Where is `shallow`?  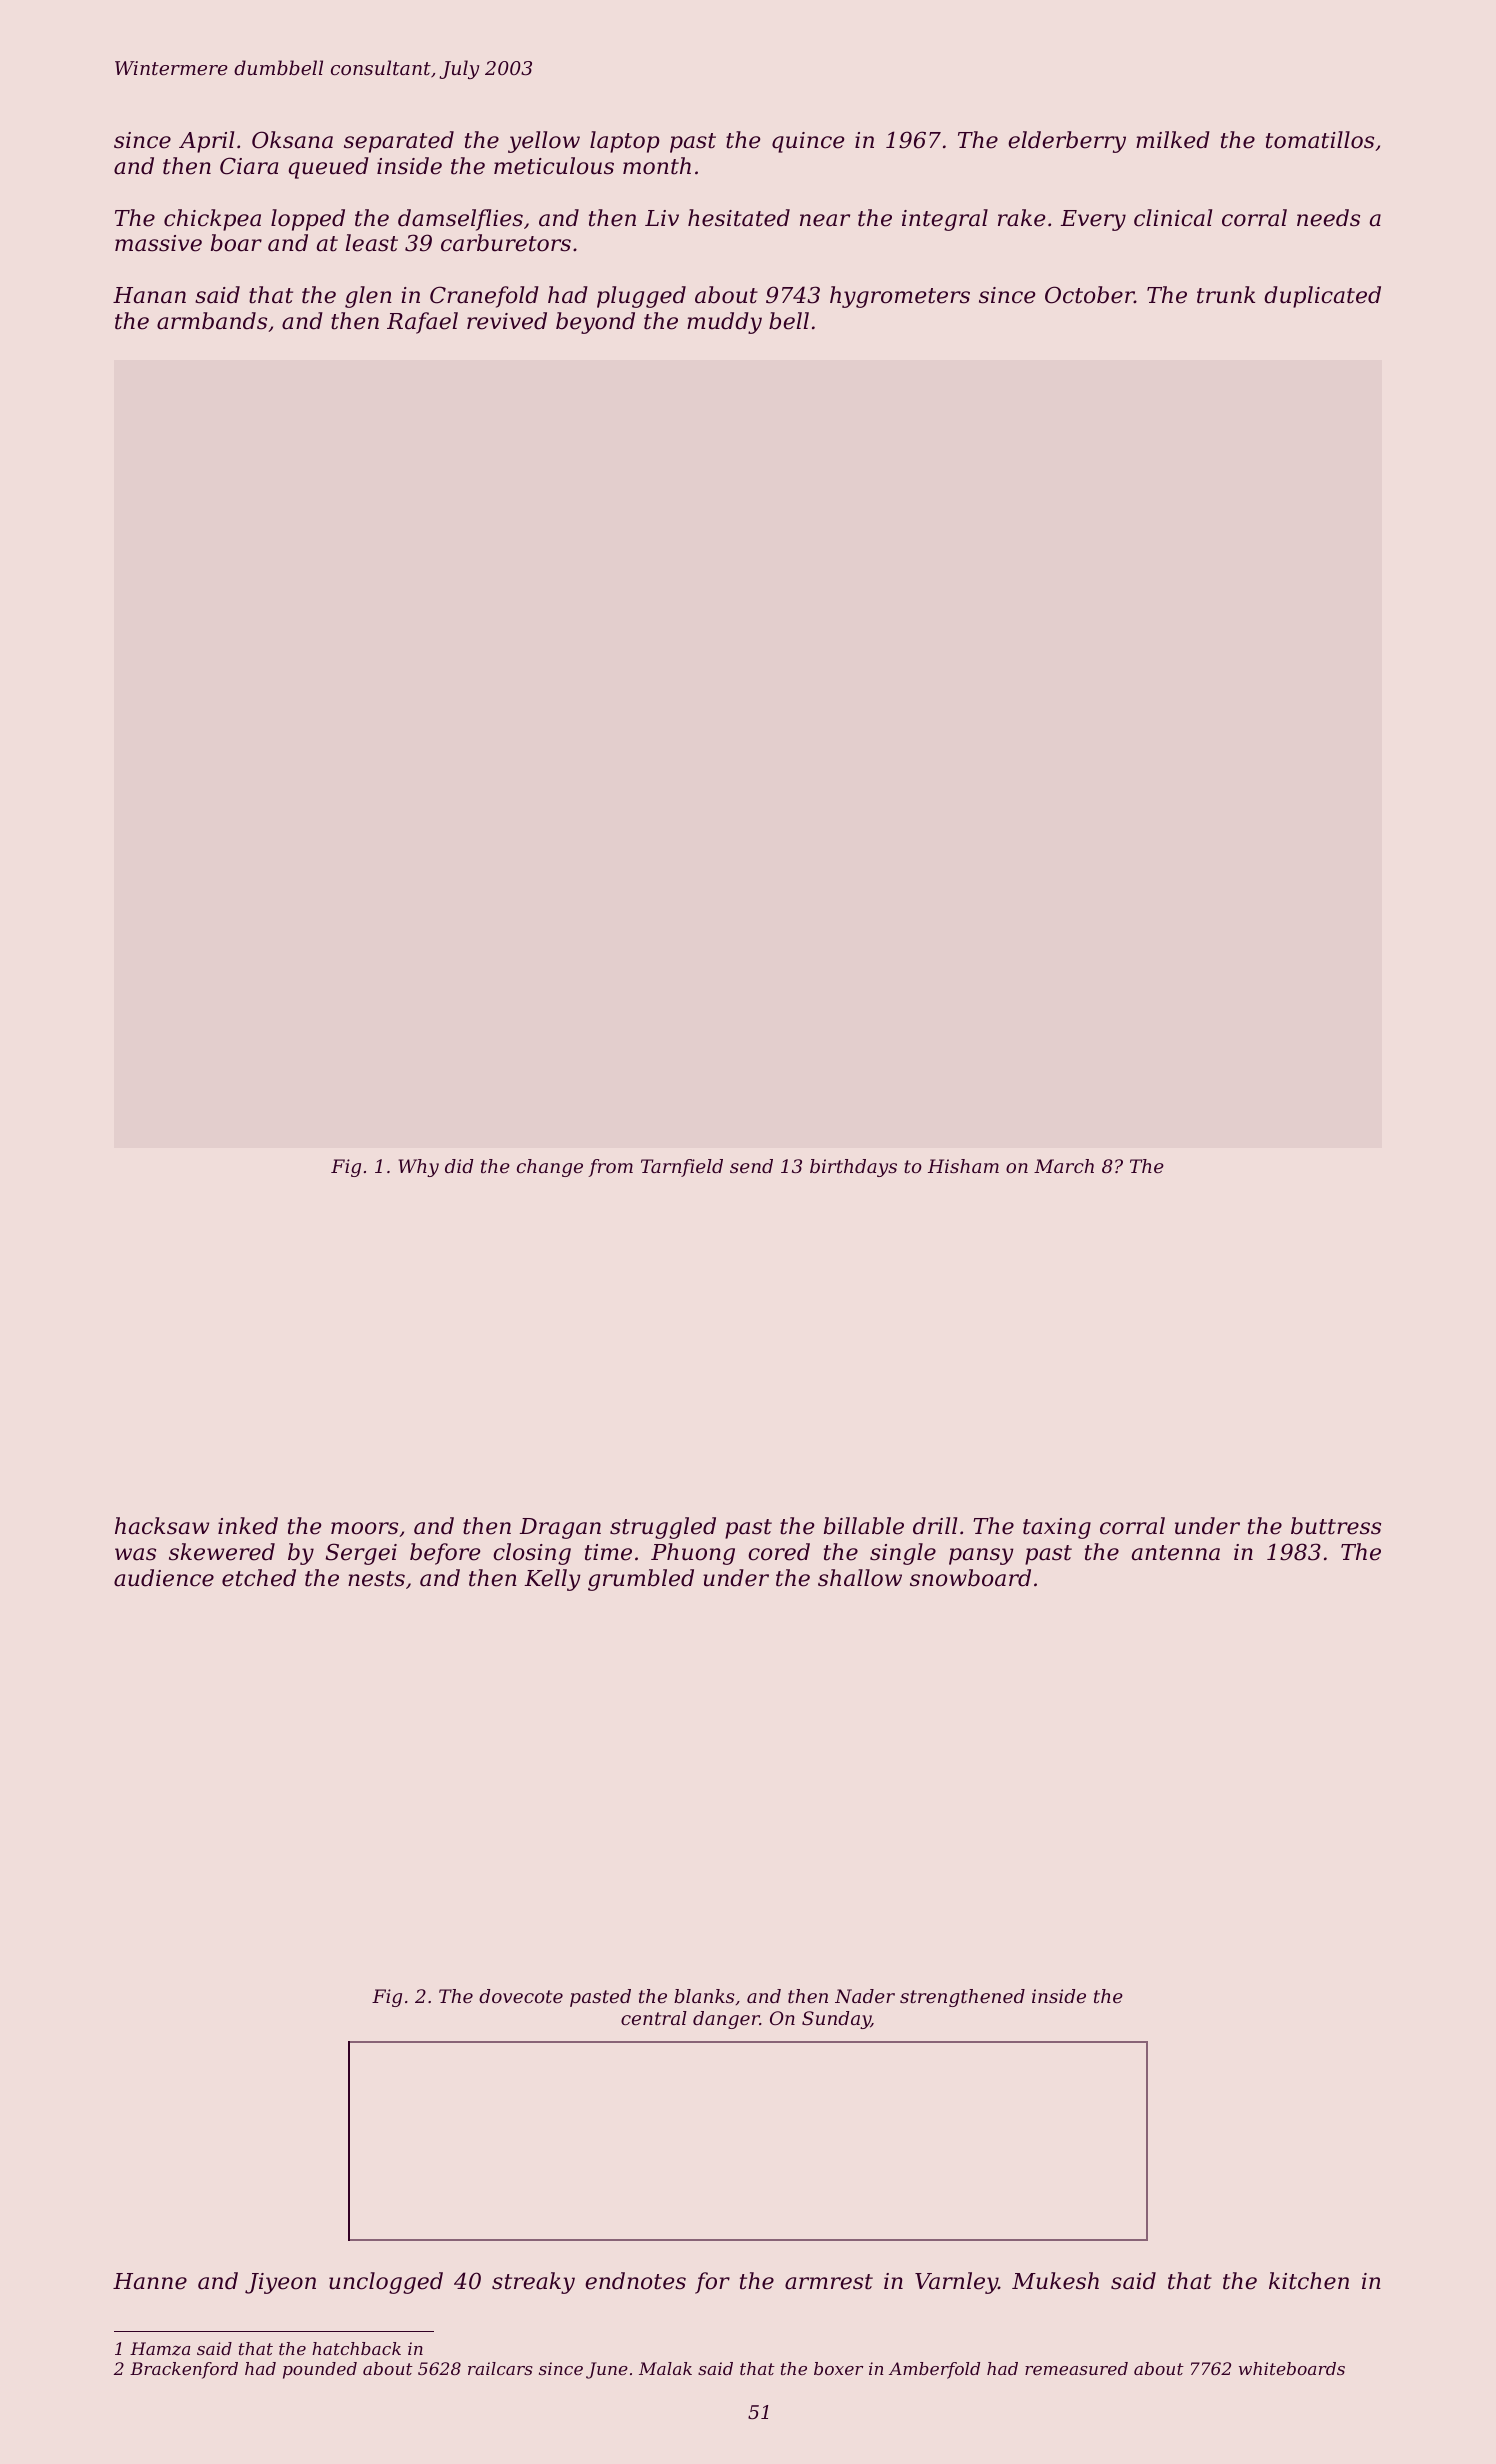 shallow is located at coordinates (860, 1578).
